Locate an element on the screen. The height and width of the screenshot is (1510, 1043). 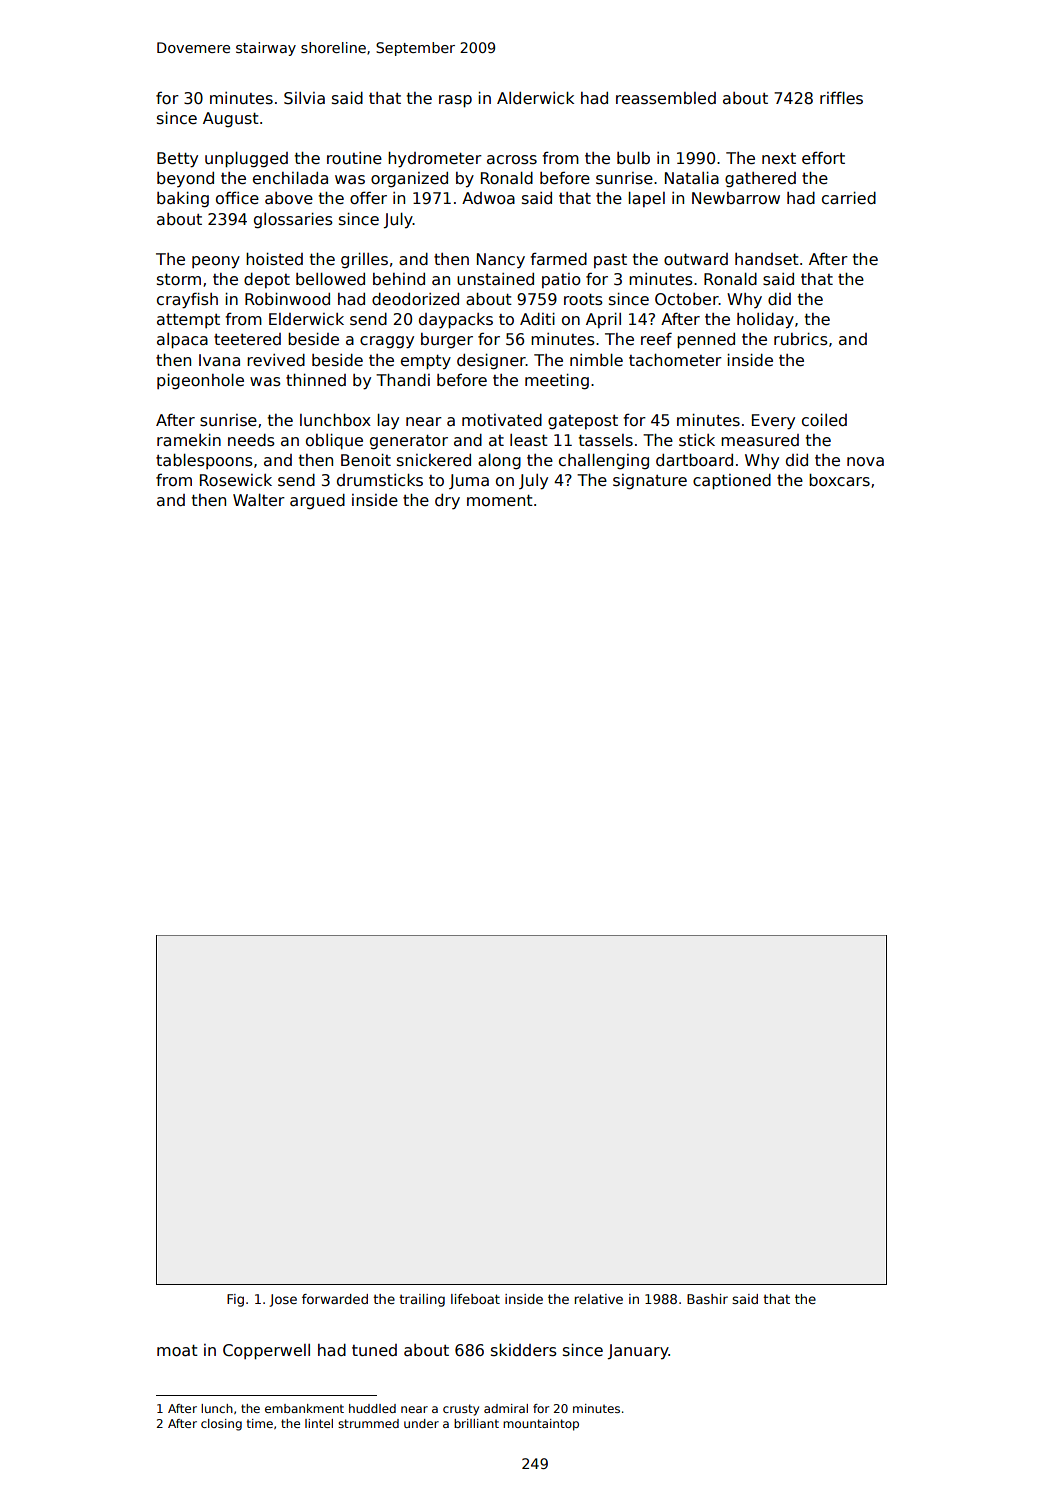
snickered is located at coordinates (434, 460).
